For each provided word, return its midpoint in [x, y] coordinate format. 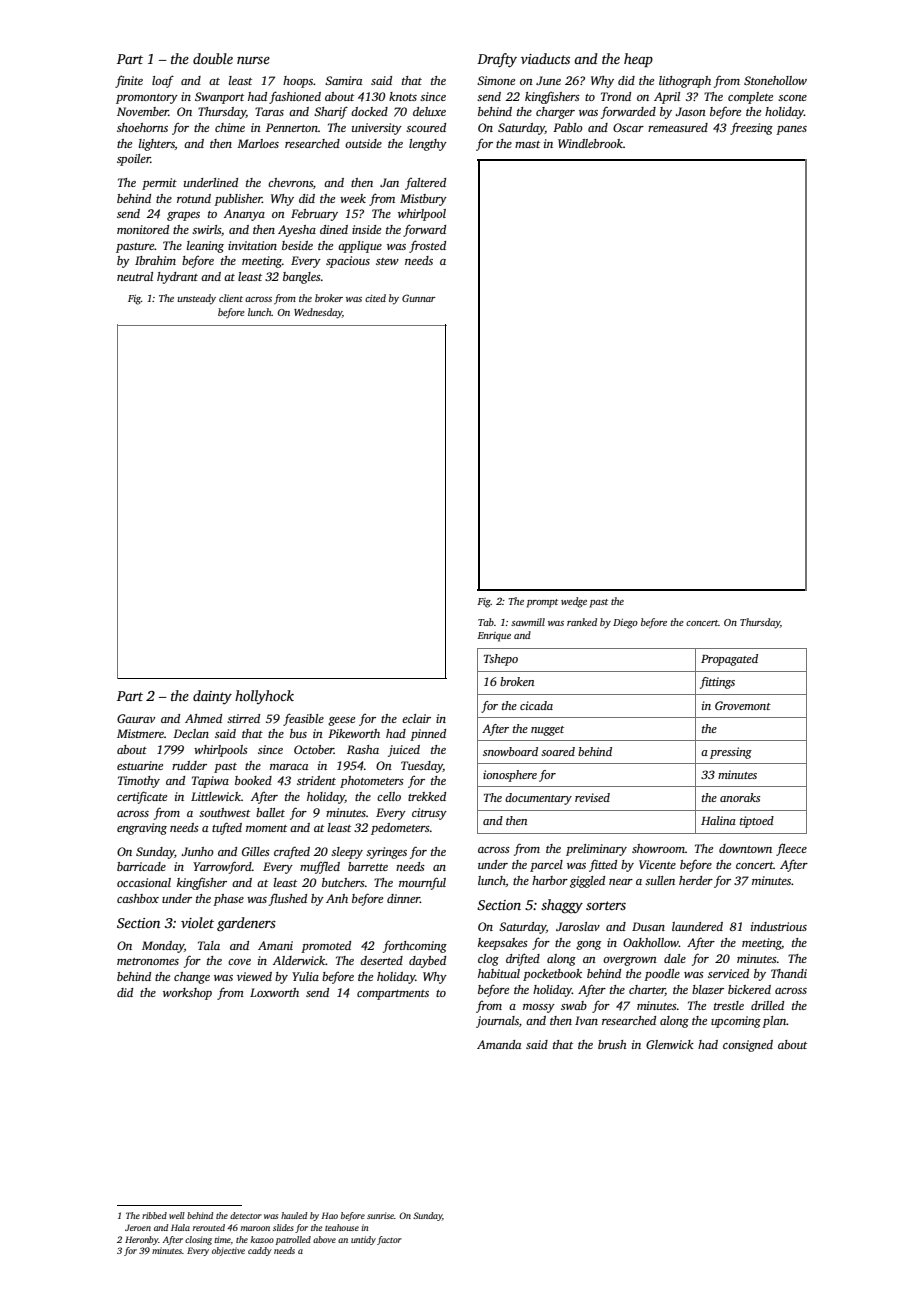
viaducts [545, 58]
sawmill [528, 622]
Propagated [729, 660]
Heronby [141, 1240]
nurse [253, 60]
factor [389, 1240]
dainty [212, 697]
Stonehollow [775, 80]
